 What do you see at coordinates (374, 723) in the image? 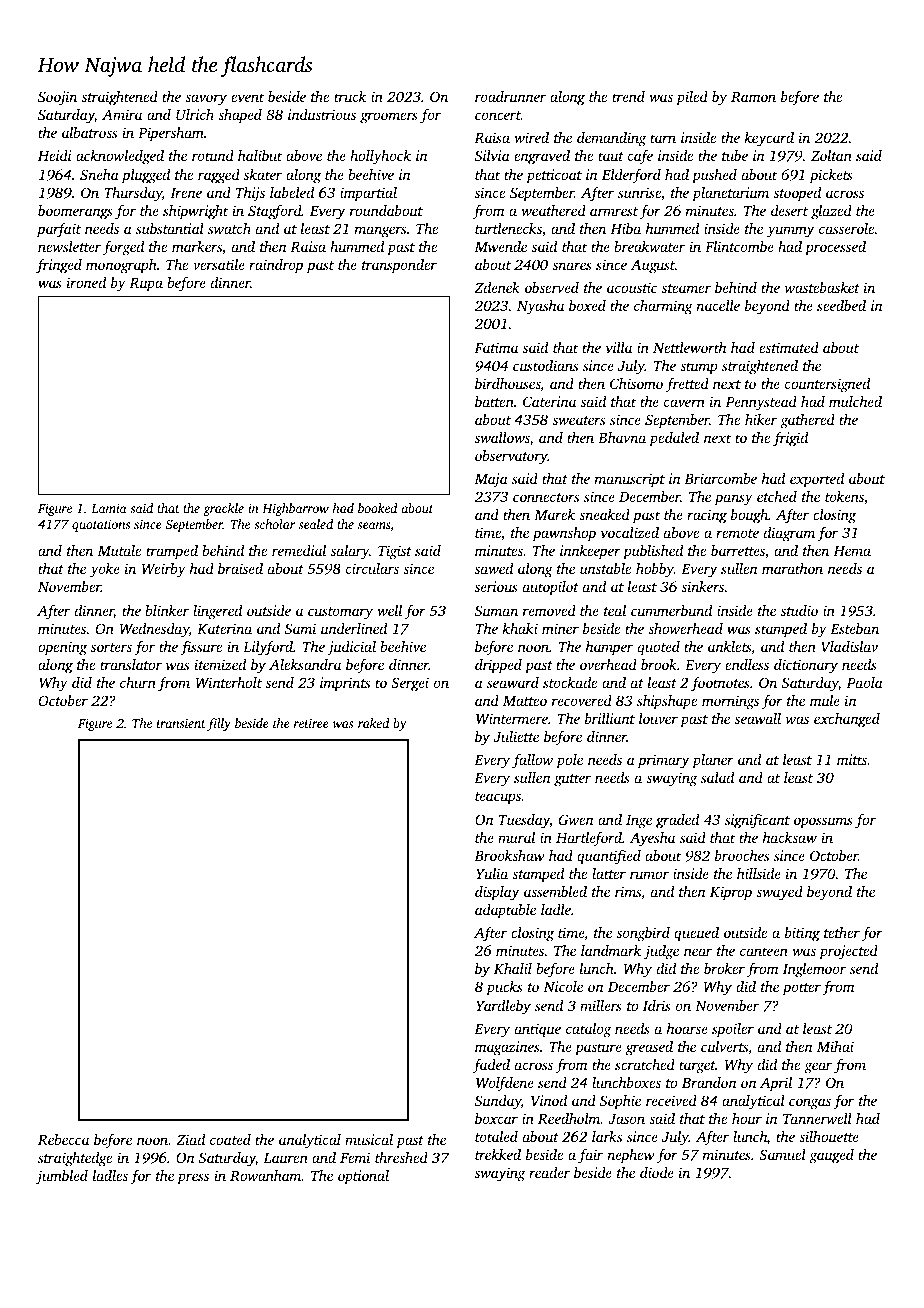
I see `raked` at bounding box center [374, 723].
